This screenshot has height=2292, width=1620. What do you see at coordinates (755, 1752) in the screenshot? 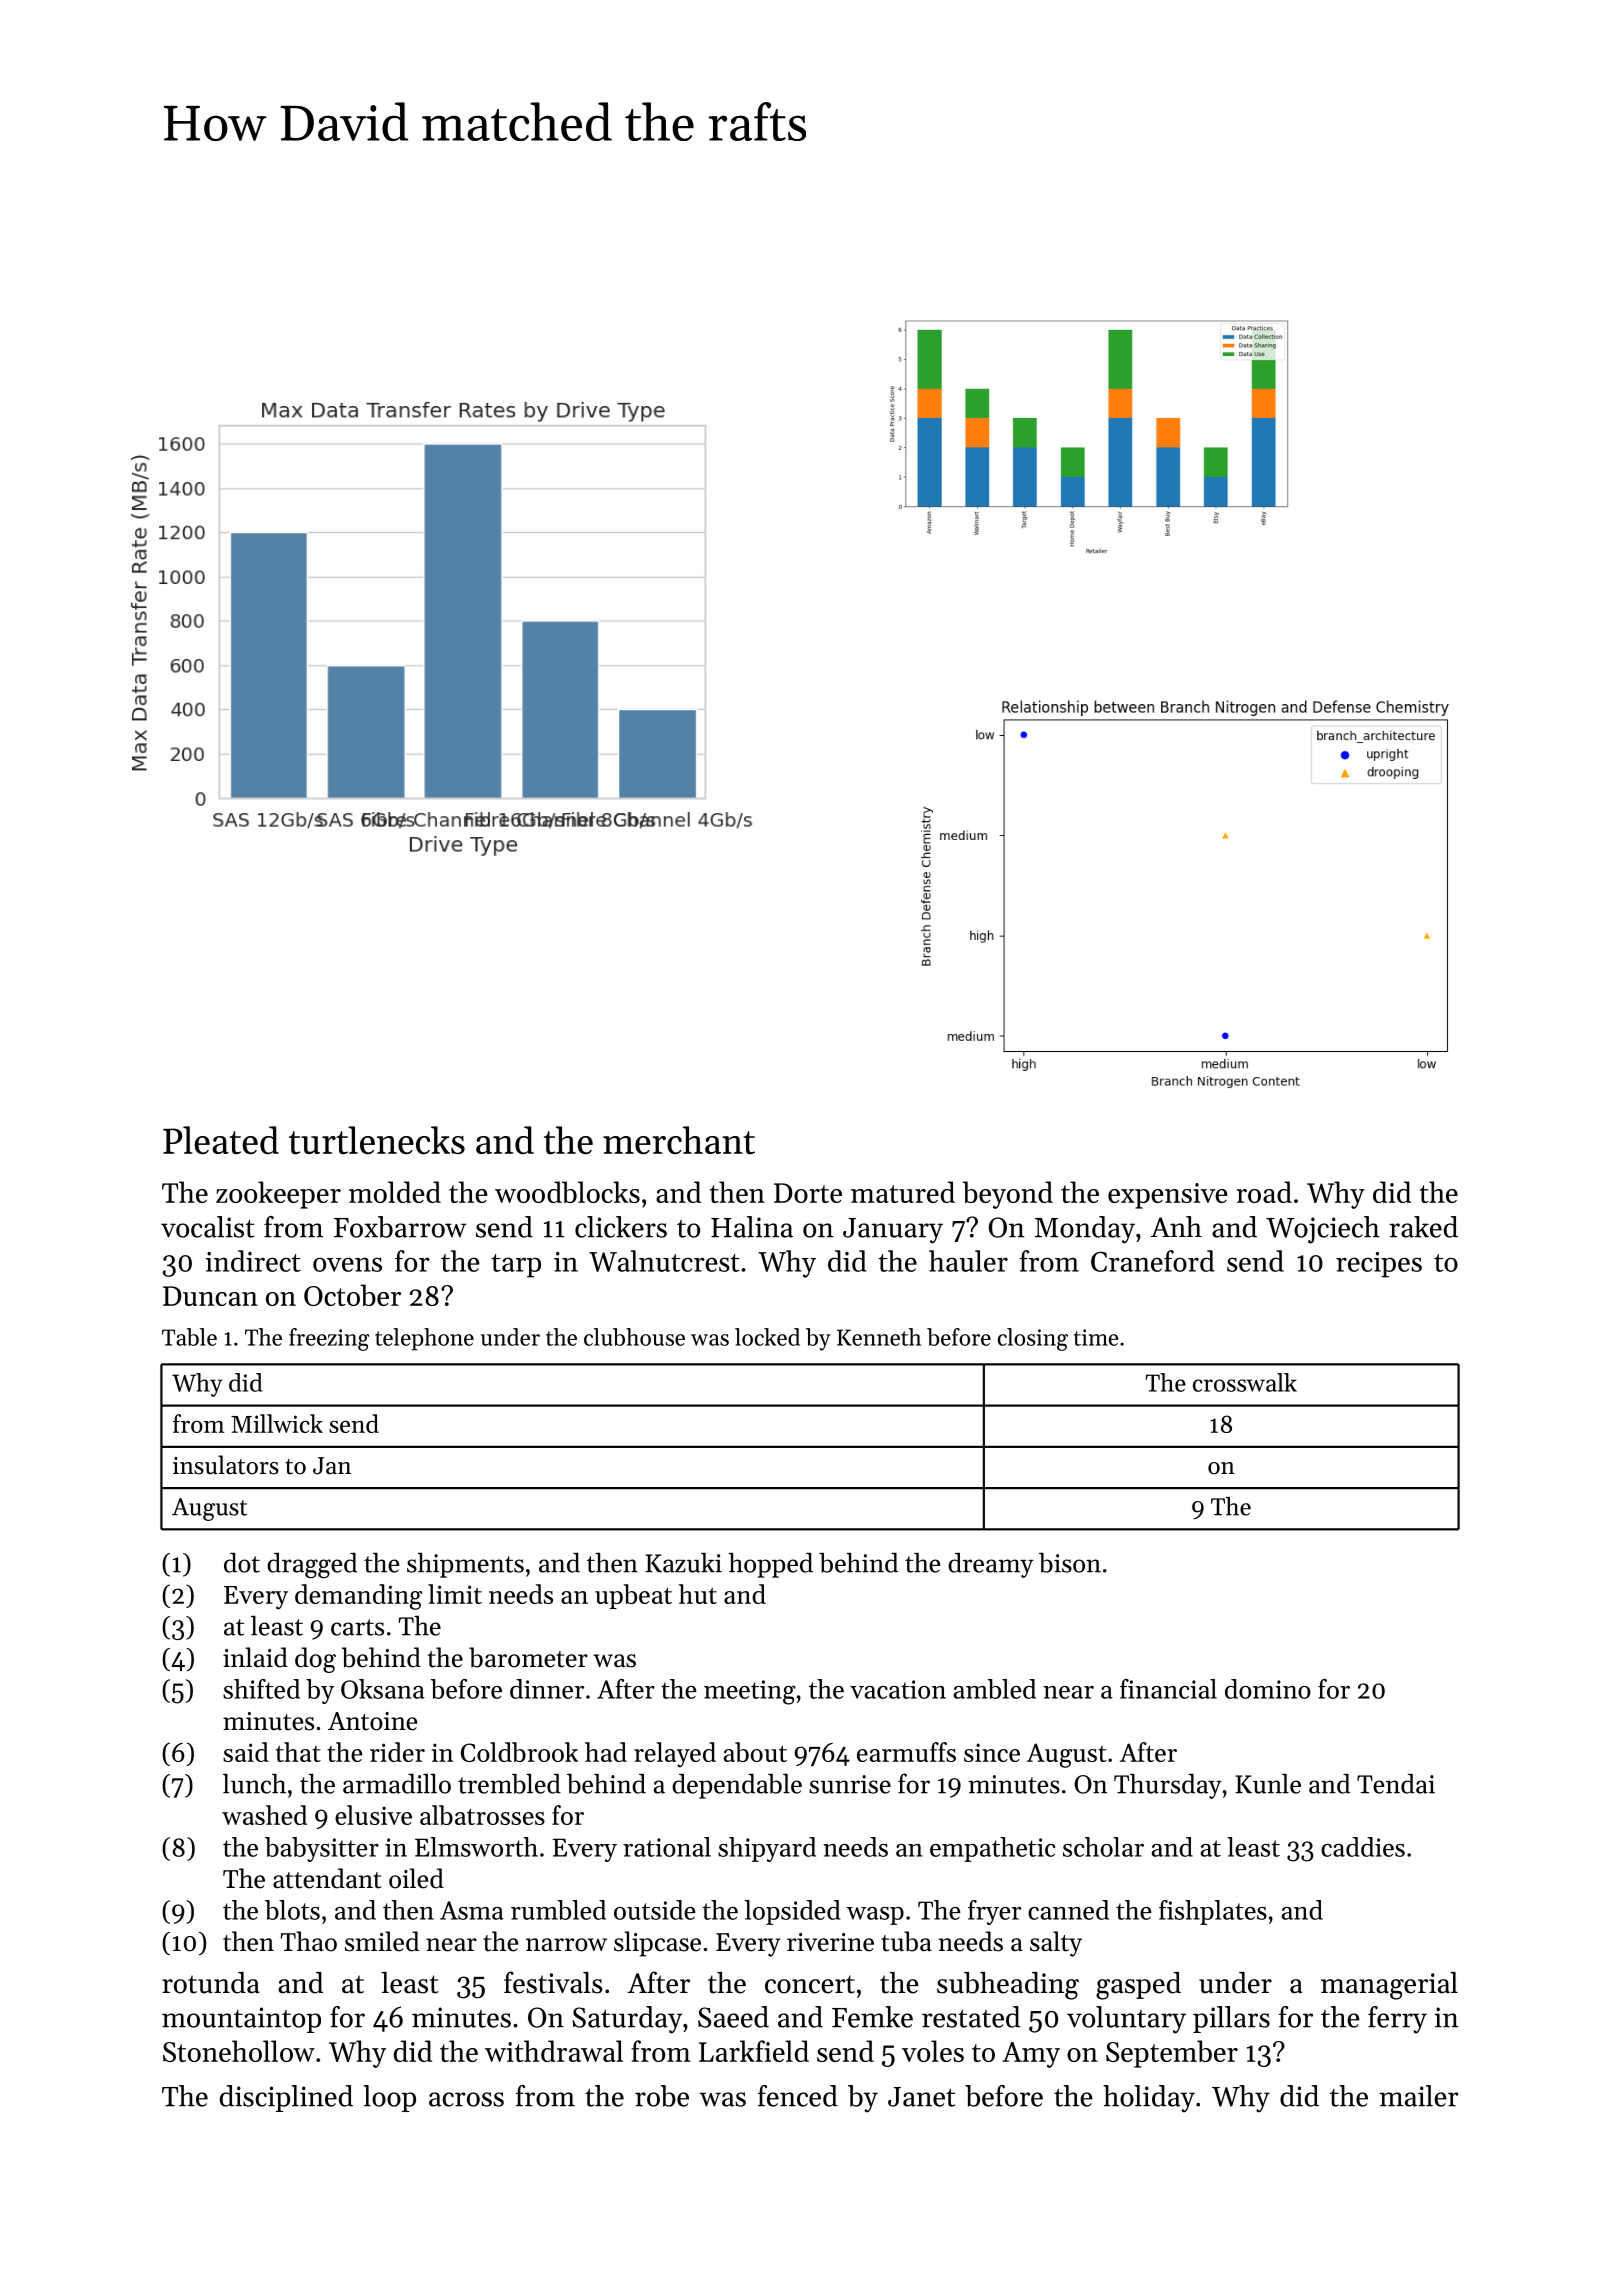
I see `about` at bounding box center [755, 1752].
